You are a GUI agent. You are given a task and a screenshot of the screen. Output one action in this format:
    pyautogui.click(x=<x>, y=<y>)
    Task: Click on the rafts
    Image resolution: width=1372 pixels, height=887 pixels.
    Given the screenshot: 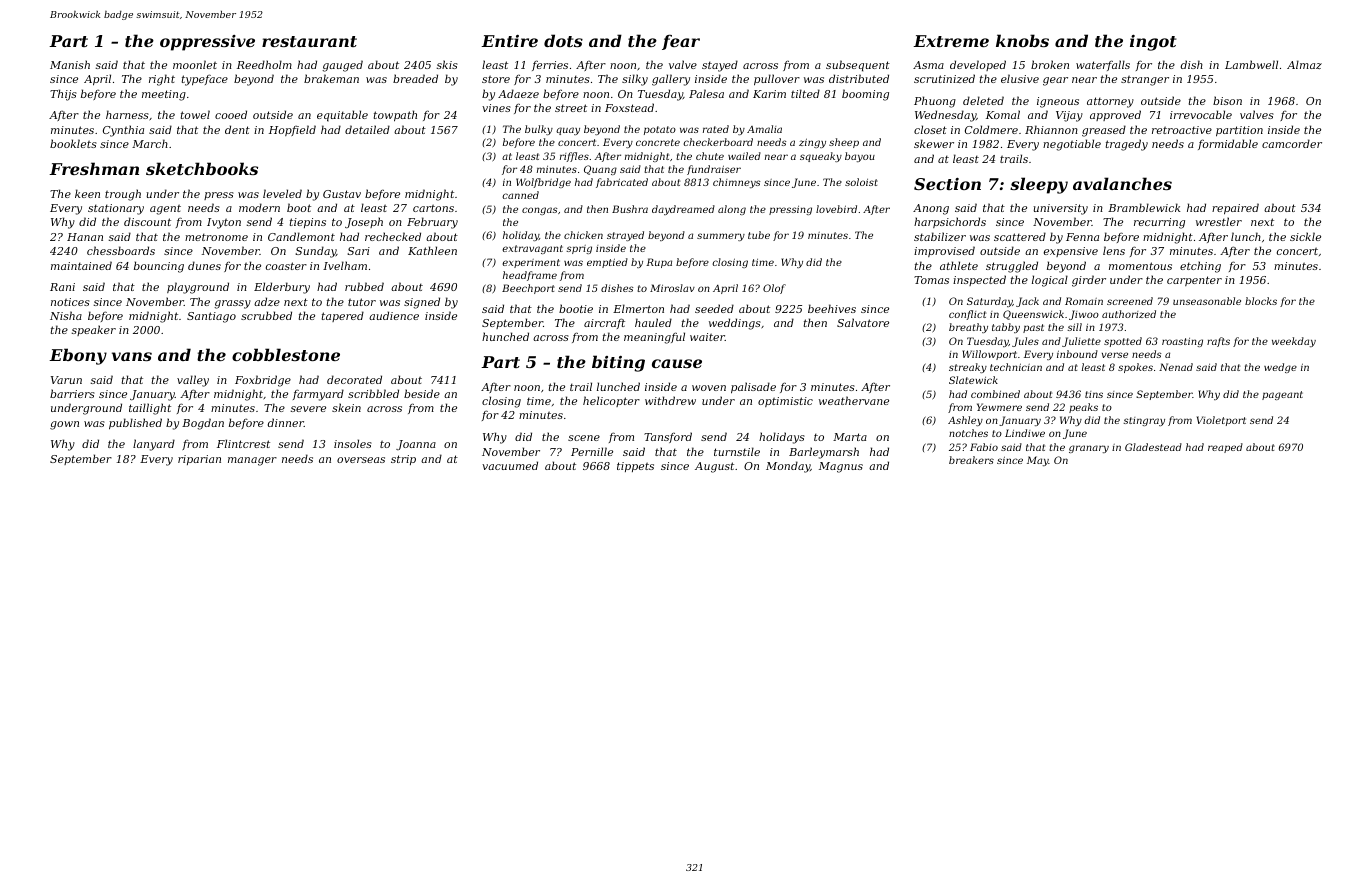 What is the action you would take?
    pyautogui.click(x=1218, y=342)
